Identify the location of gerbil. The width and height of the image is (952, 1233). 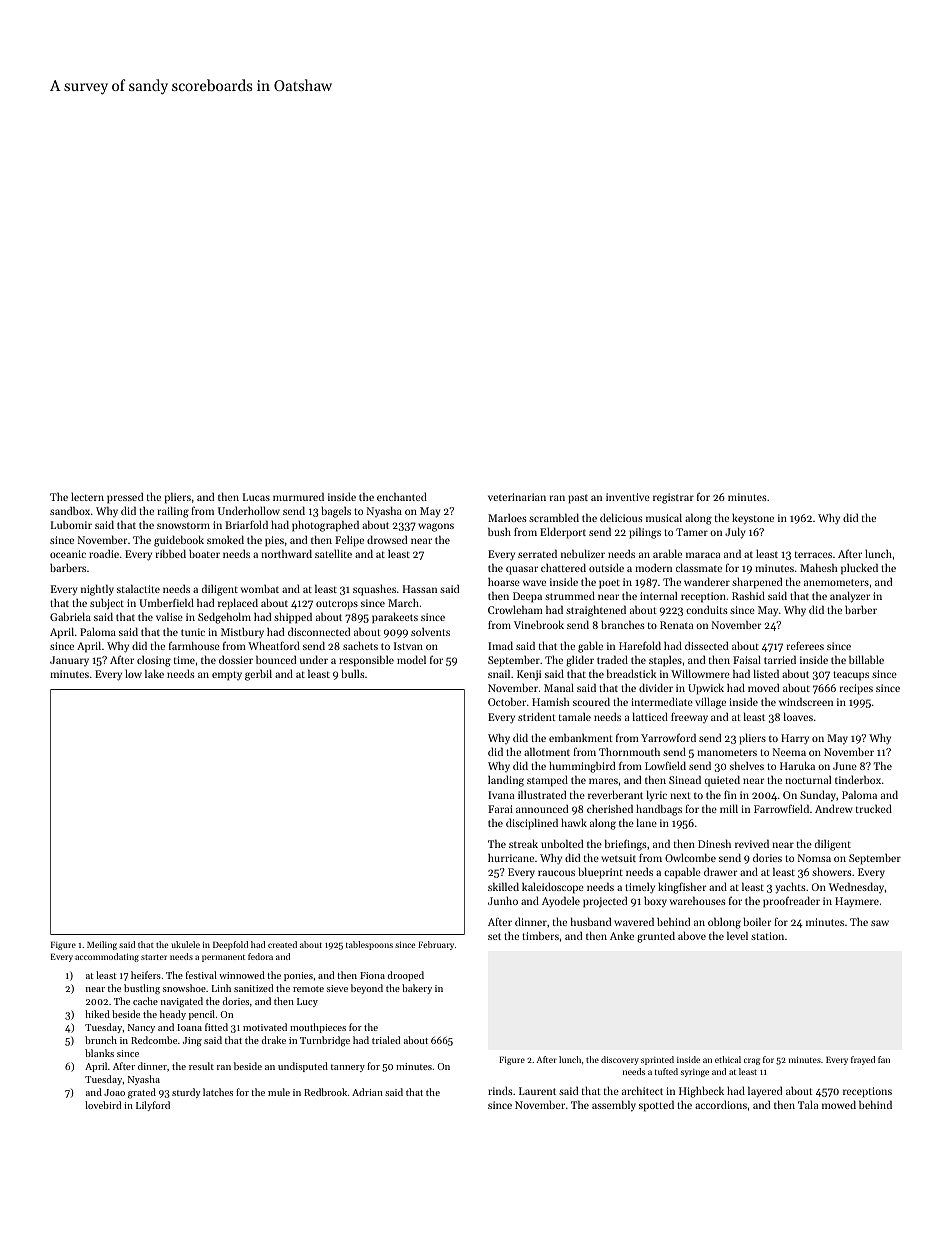
(258, 675).
